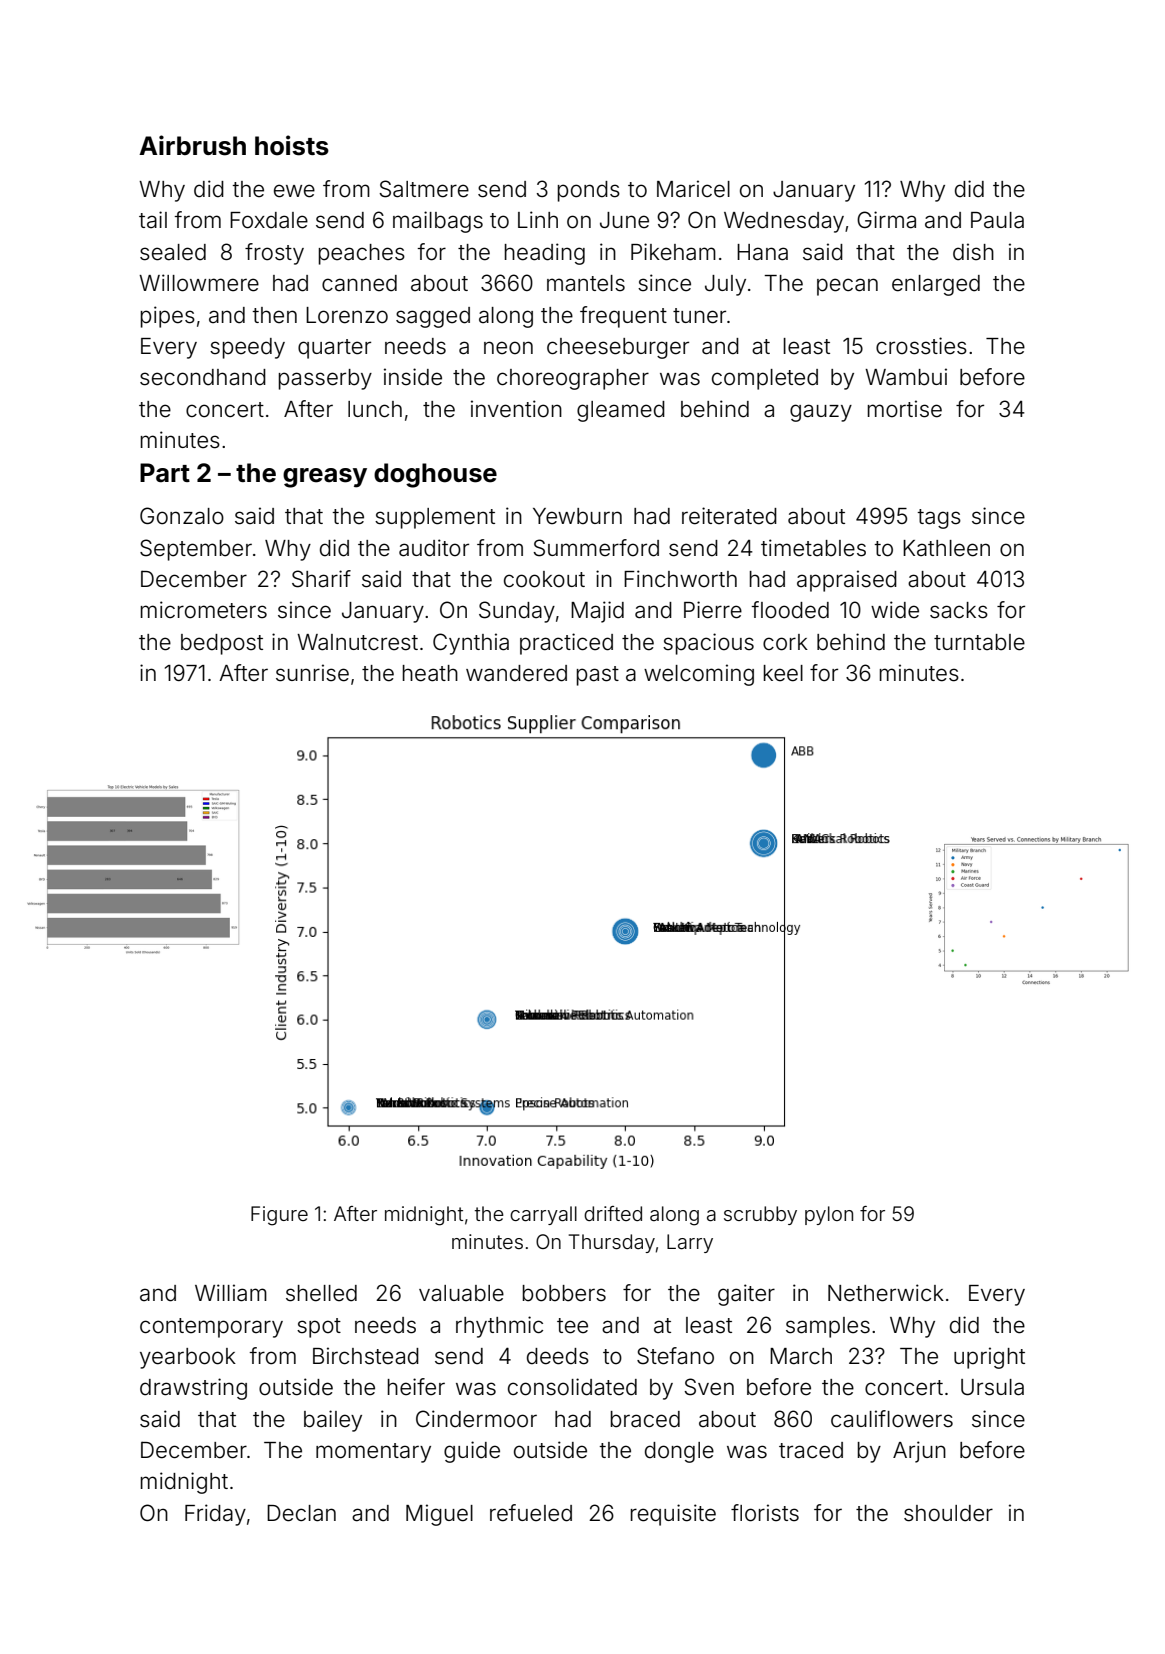 This screenshot has height=1654, width=1165. What do you see at coordinates (516, 673) in the screenshot?
I see `wandered` at bounding box center [516, 673].
